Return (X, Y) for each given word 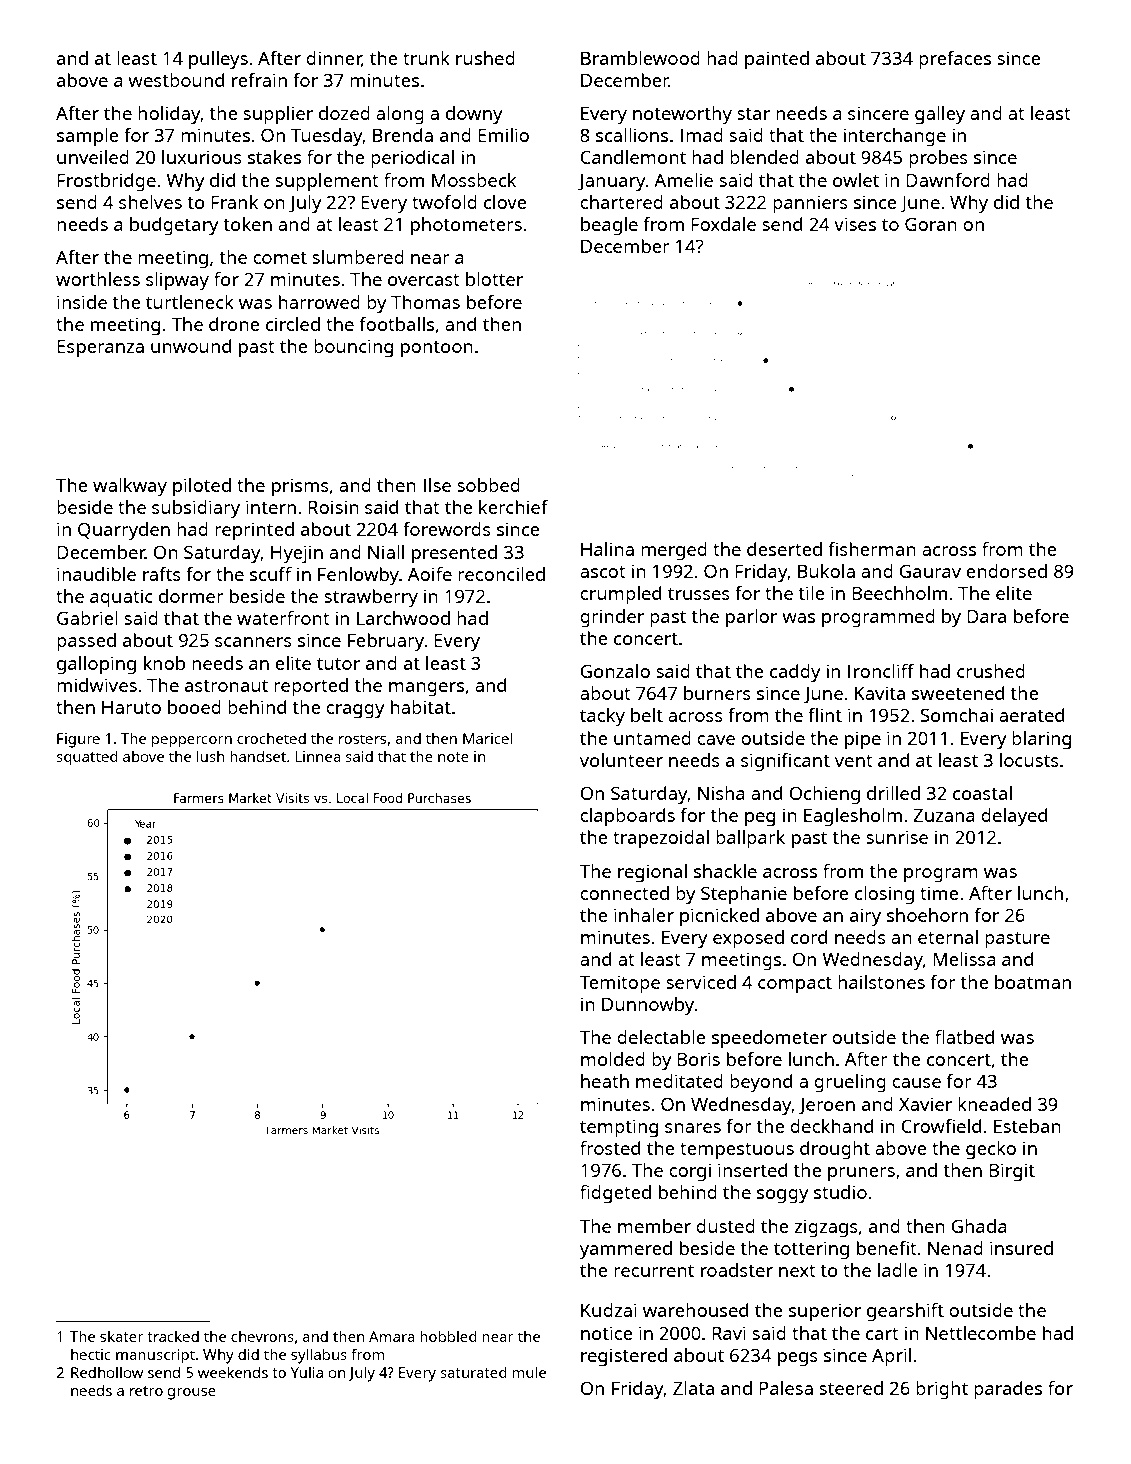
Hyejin (297, 554)
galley (940, 115)
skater (122, 1336)
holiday (169, 115)
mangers (426, 689)
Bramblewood (640, 58)
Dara (986, 616)
